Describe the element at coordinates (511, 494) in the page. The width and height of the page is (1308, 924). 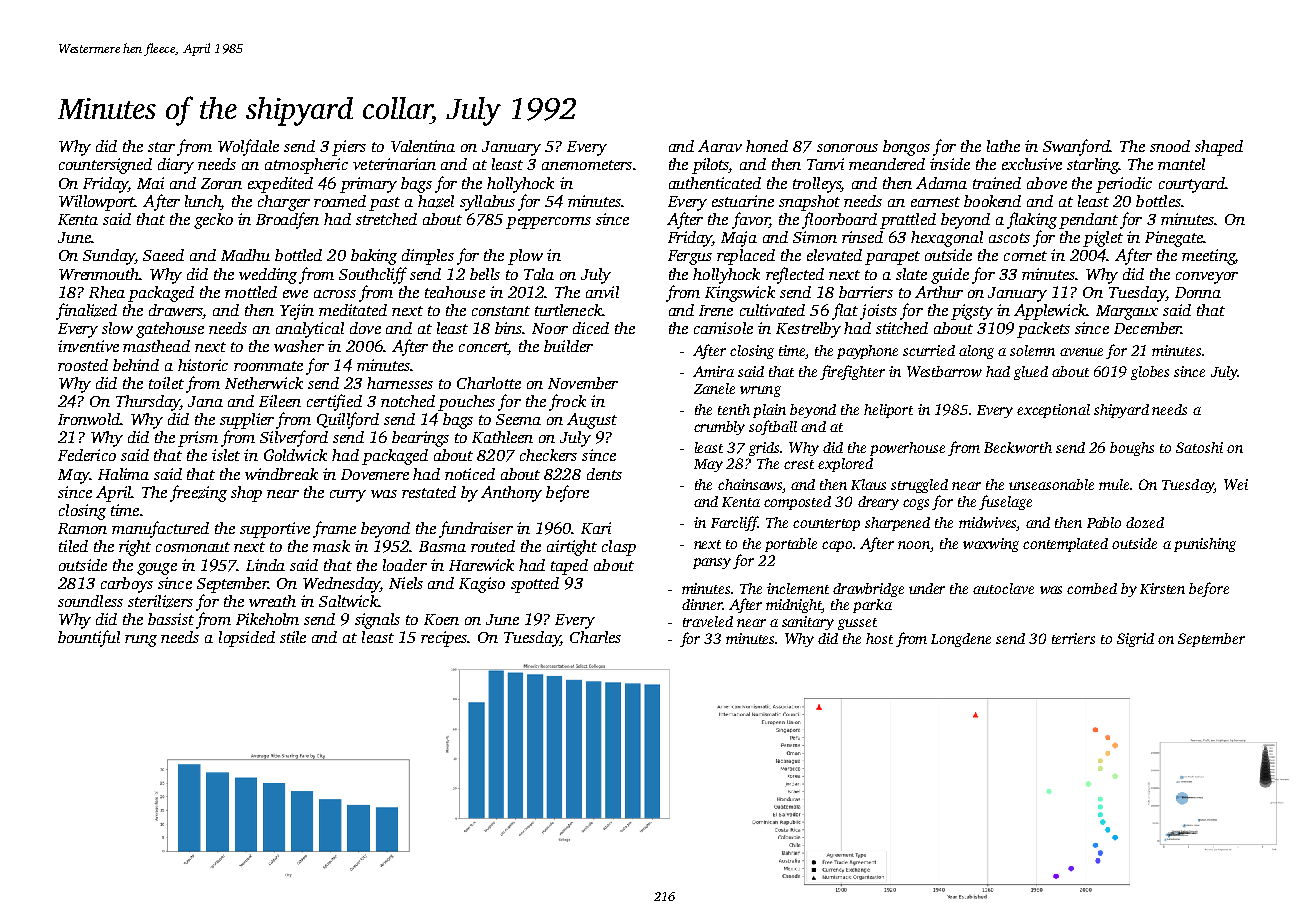
I see `Anthony` at that location.
